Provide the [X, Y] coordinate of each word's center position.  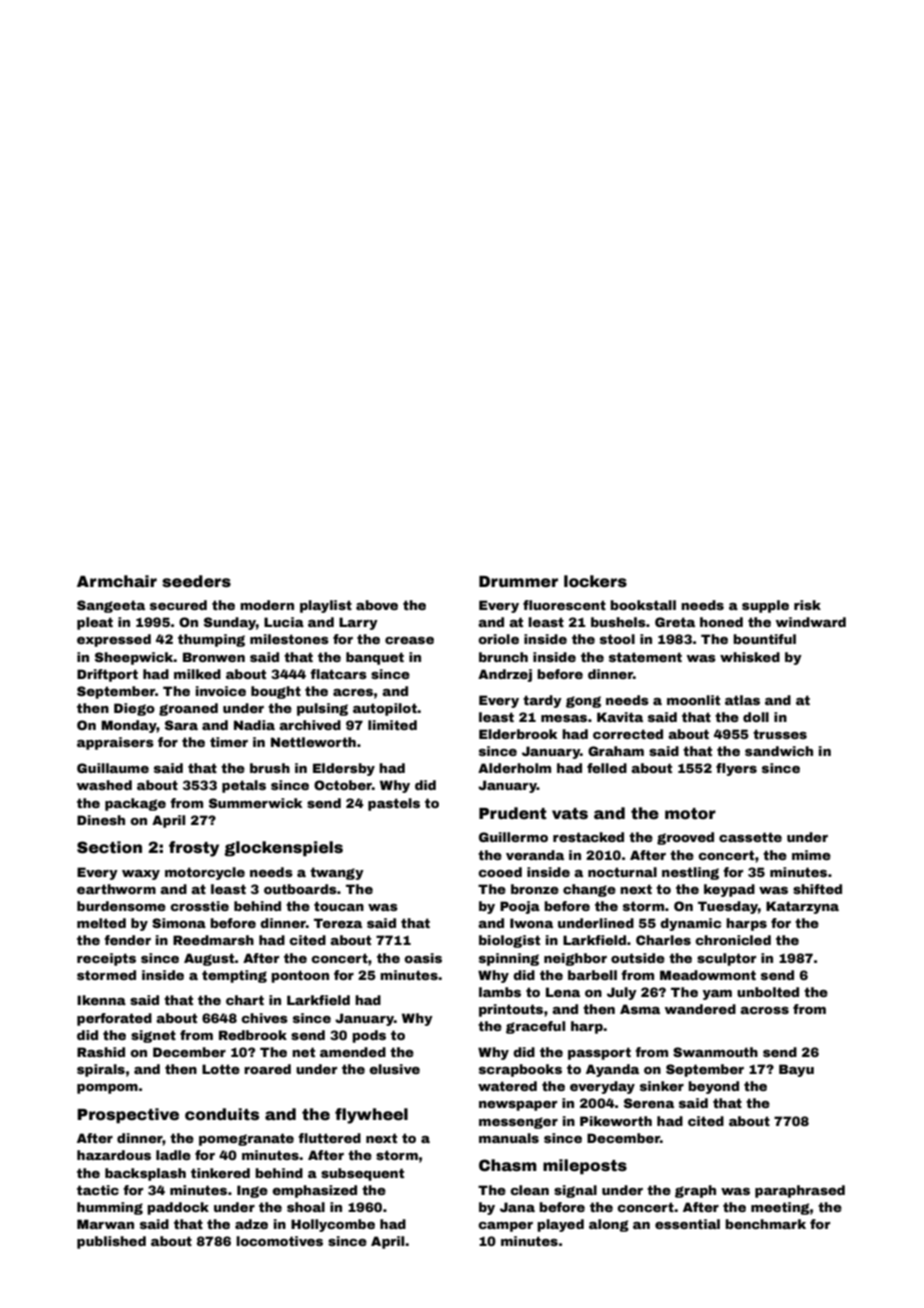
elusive [394, 1069]
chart [245, 1000]
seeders [196, 581]
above [377, 605]
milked [197, 674]
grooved [685, 838]
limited [392, 725]
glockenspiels [283, 849]
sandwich [779, 751]
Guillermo [513, 837]
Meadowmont [708, 975]
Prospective [128, 1116]
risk [807, 605]
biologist [509, 941]
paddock [178, 1208]
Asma [640, 1009]
